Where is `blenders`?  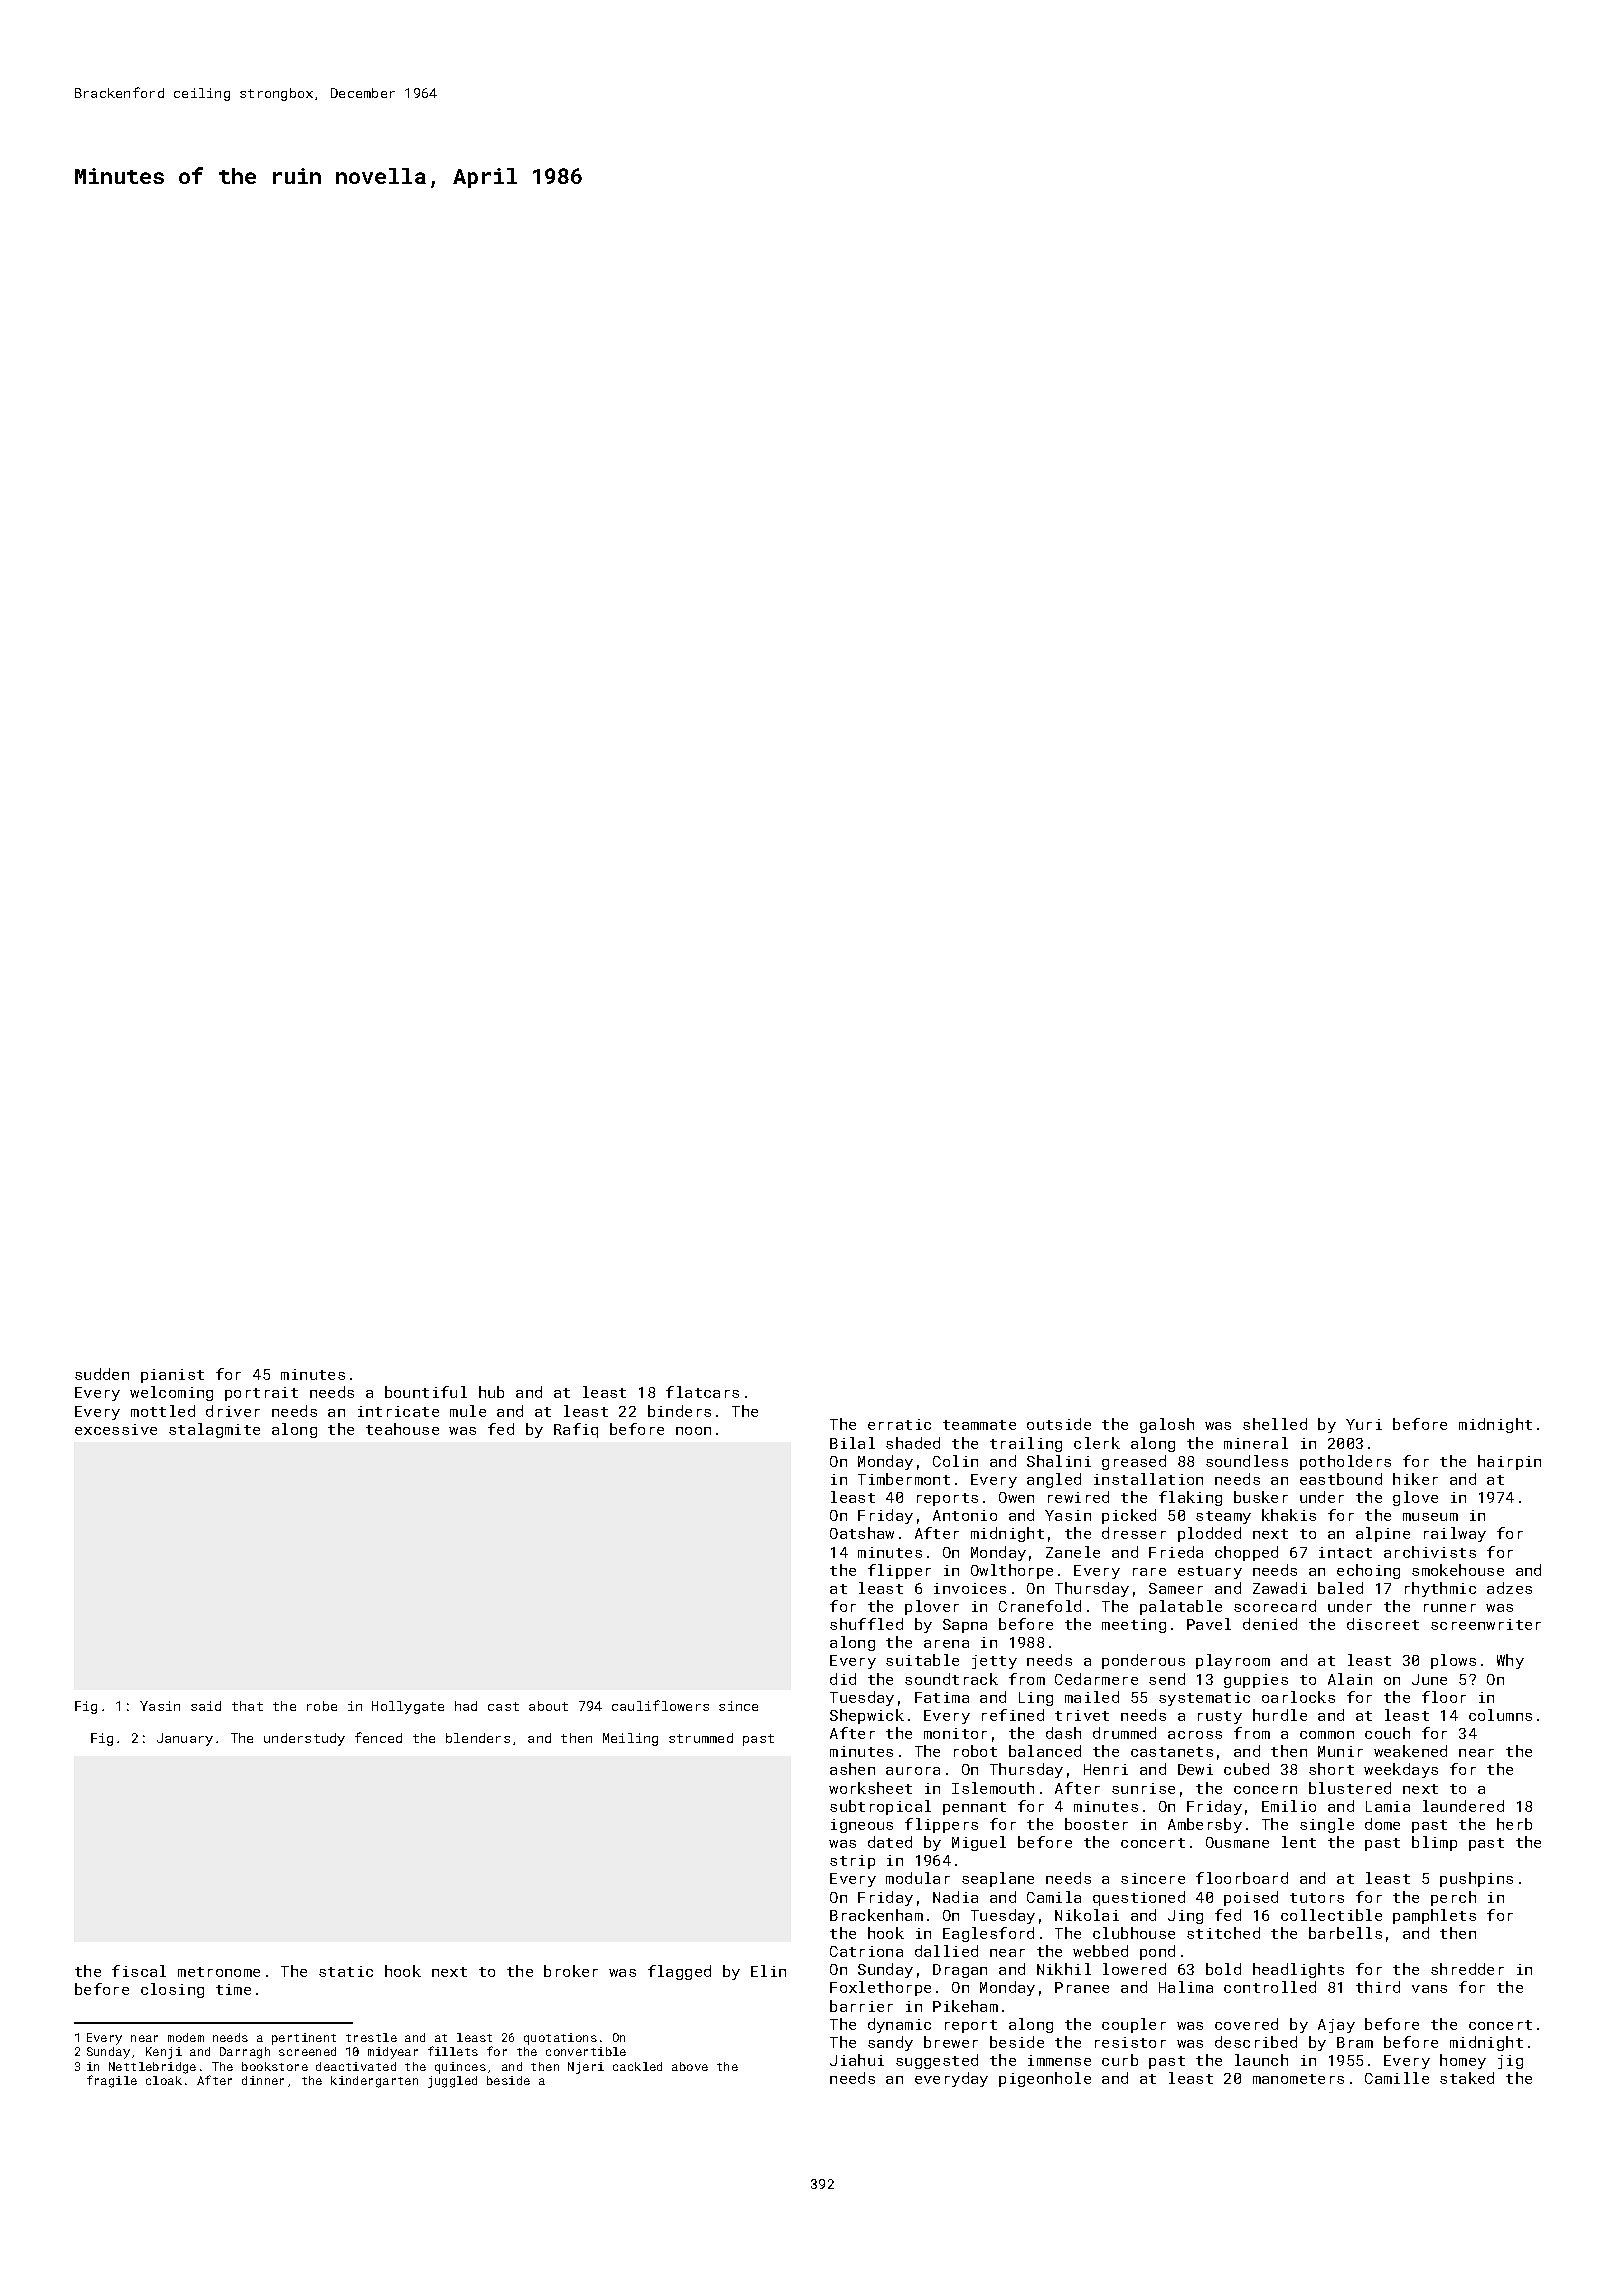
blenders is located at coordinates (478, 1738).
